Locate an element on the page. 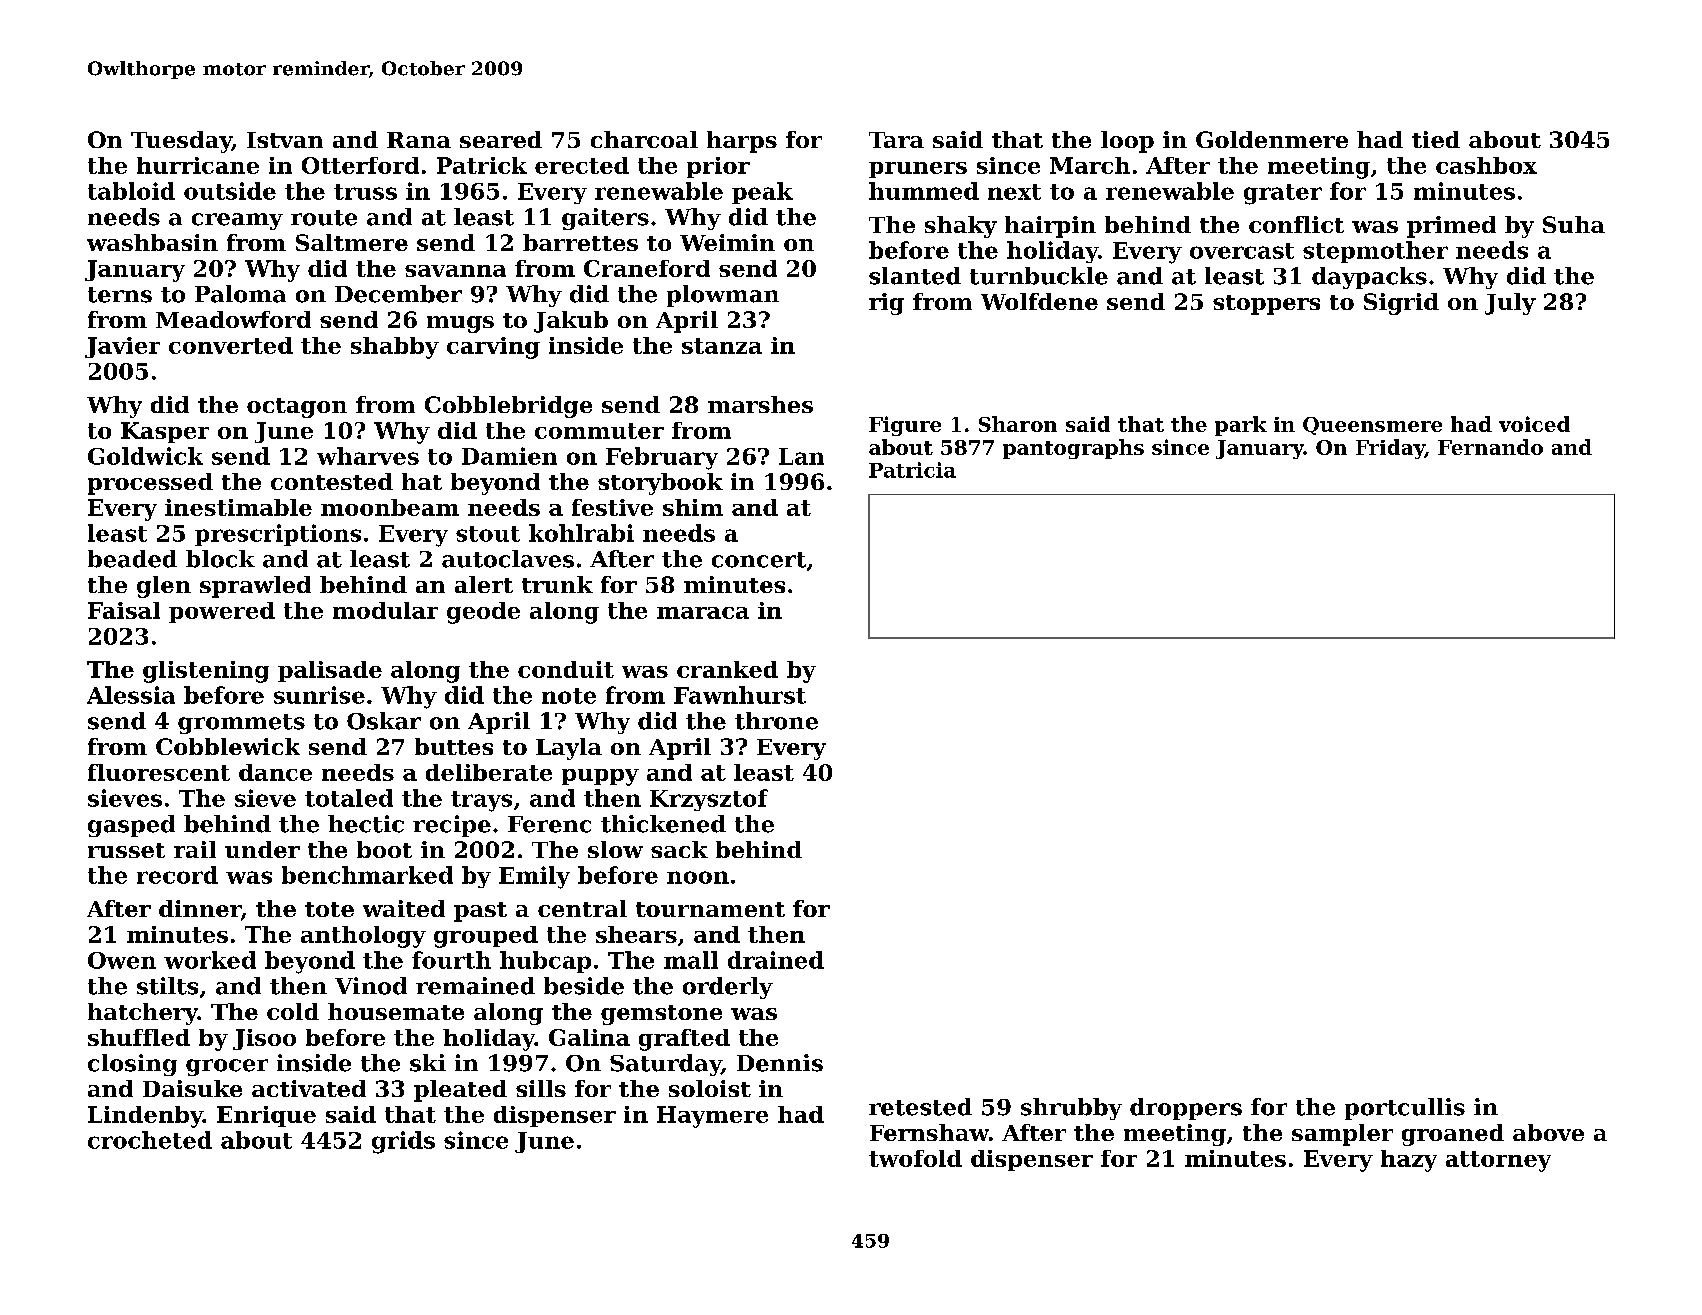  throne is located at coordinates (776, 721).
